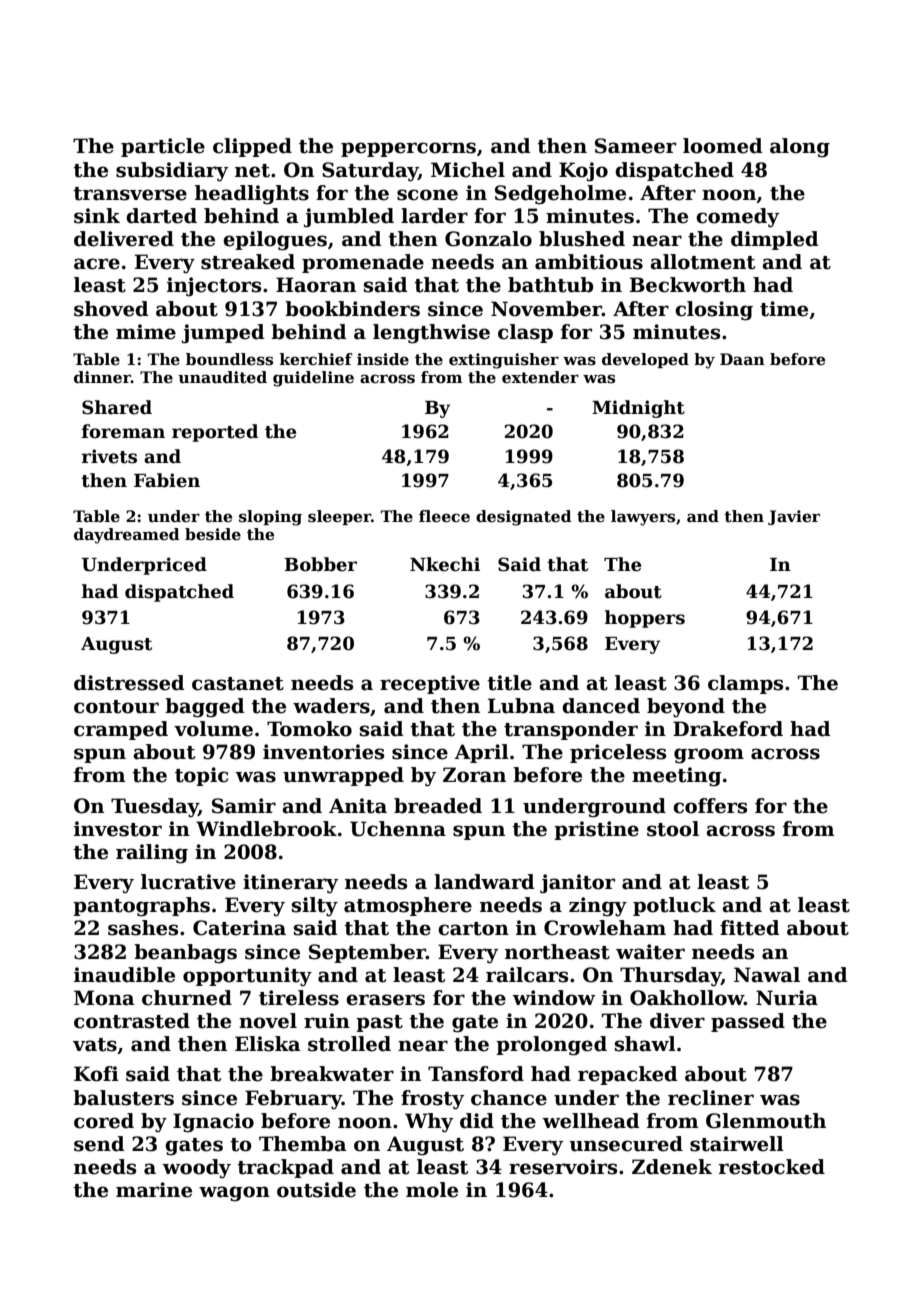  I want to click on reservoirs, so click(563, 1167).
